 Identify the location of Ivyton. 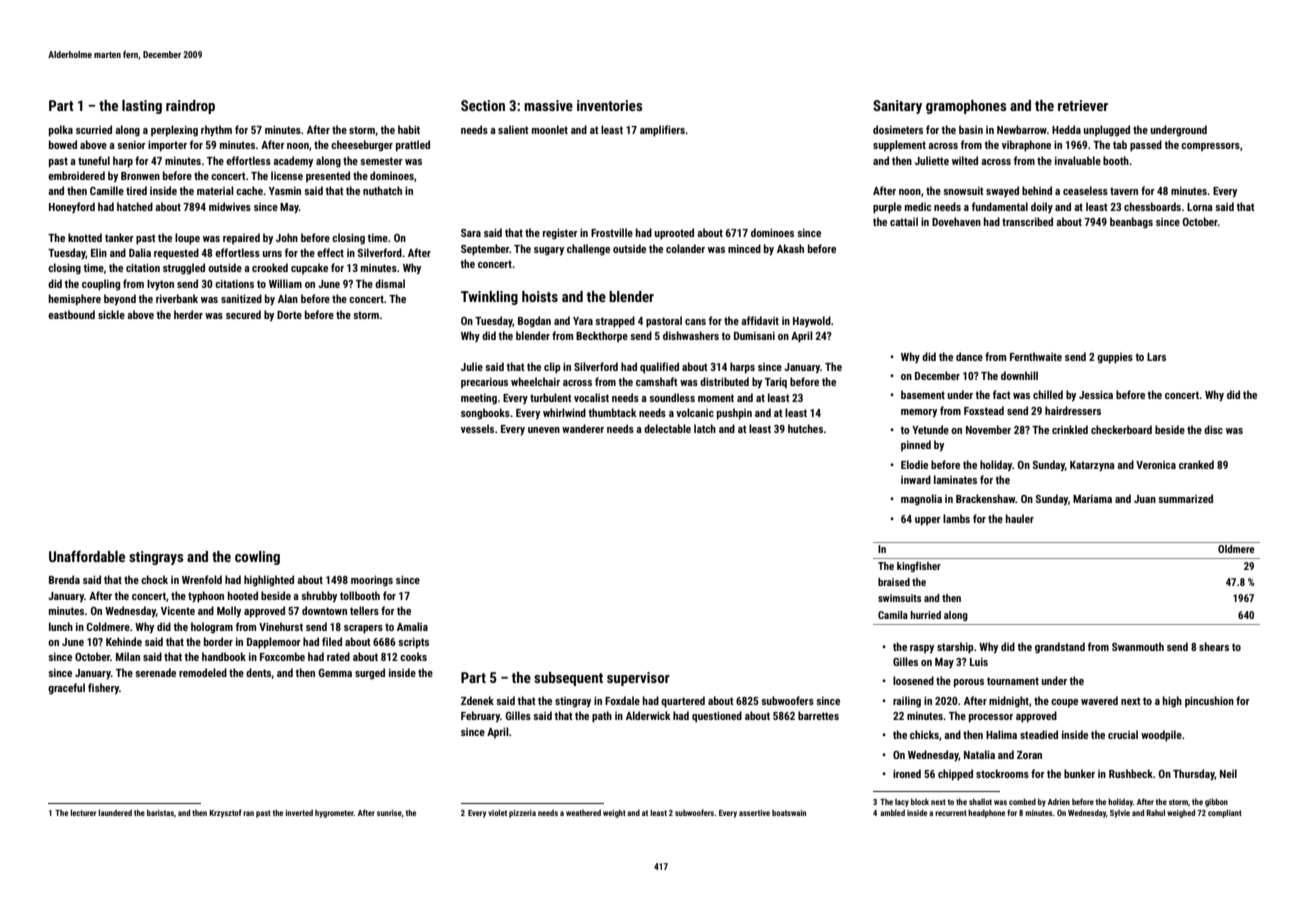
(160, 285).
